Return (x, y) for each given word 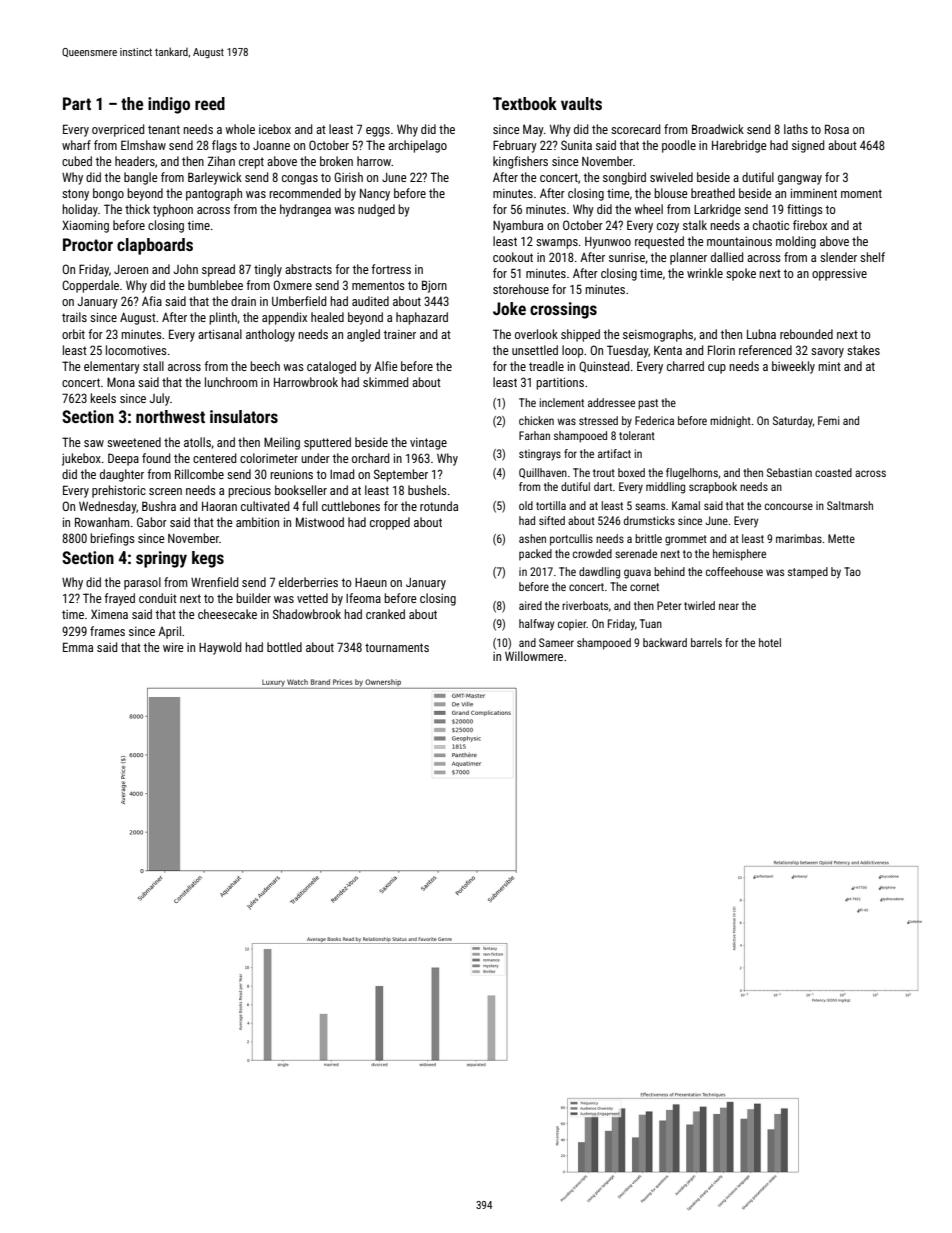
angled (363, 335)
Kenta (668, 350)
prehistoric (119, 491)
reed (210, 103)
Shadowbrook (307, 614)
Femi (829, 420)
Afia (152, 301)
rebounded (806, 334)
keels (103, 398)
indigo (169, 105)
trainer (400, 334)
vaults (581, 103)
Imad (342, 474)
